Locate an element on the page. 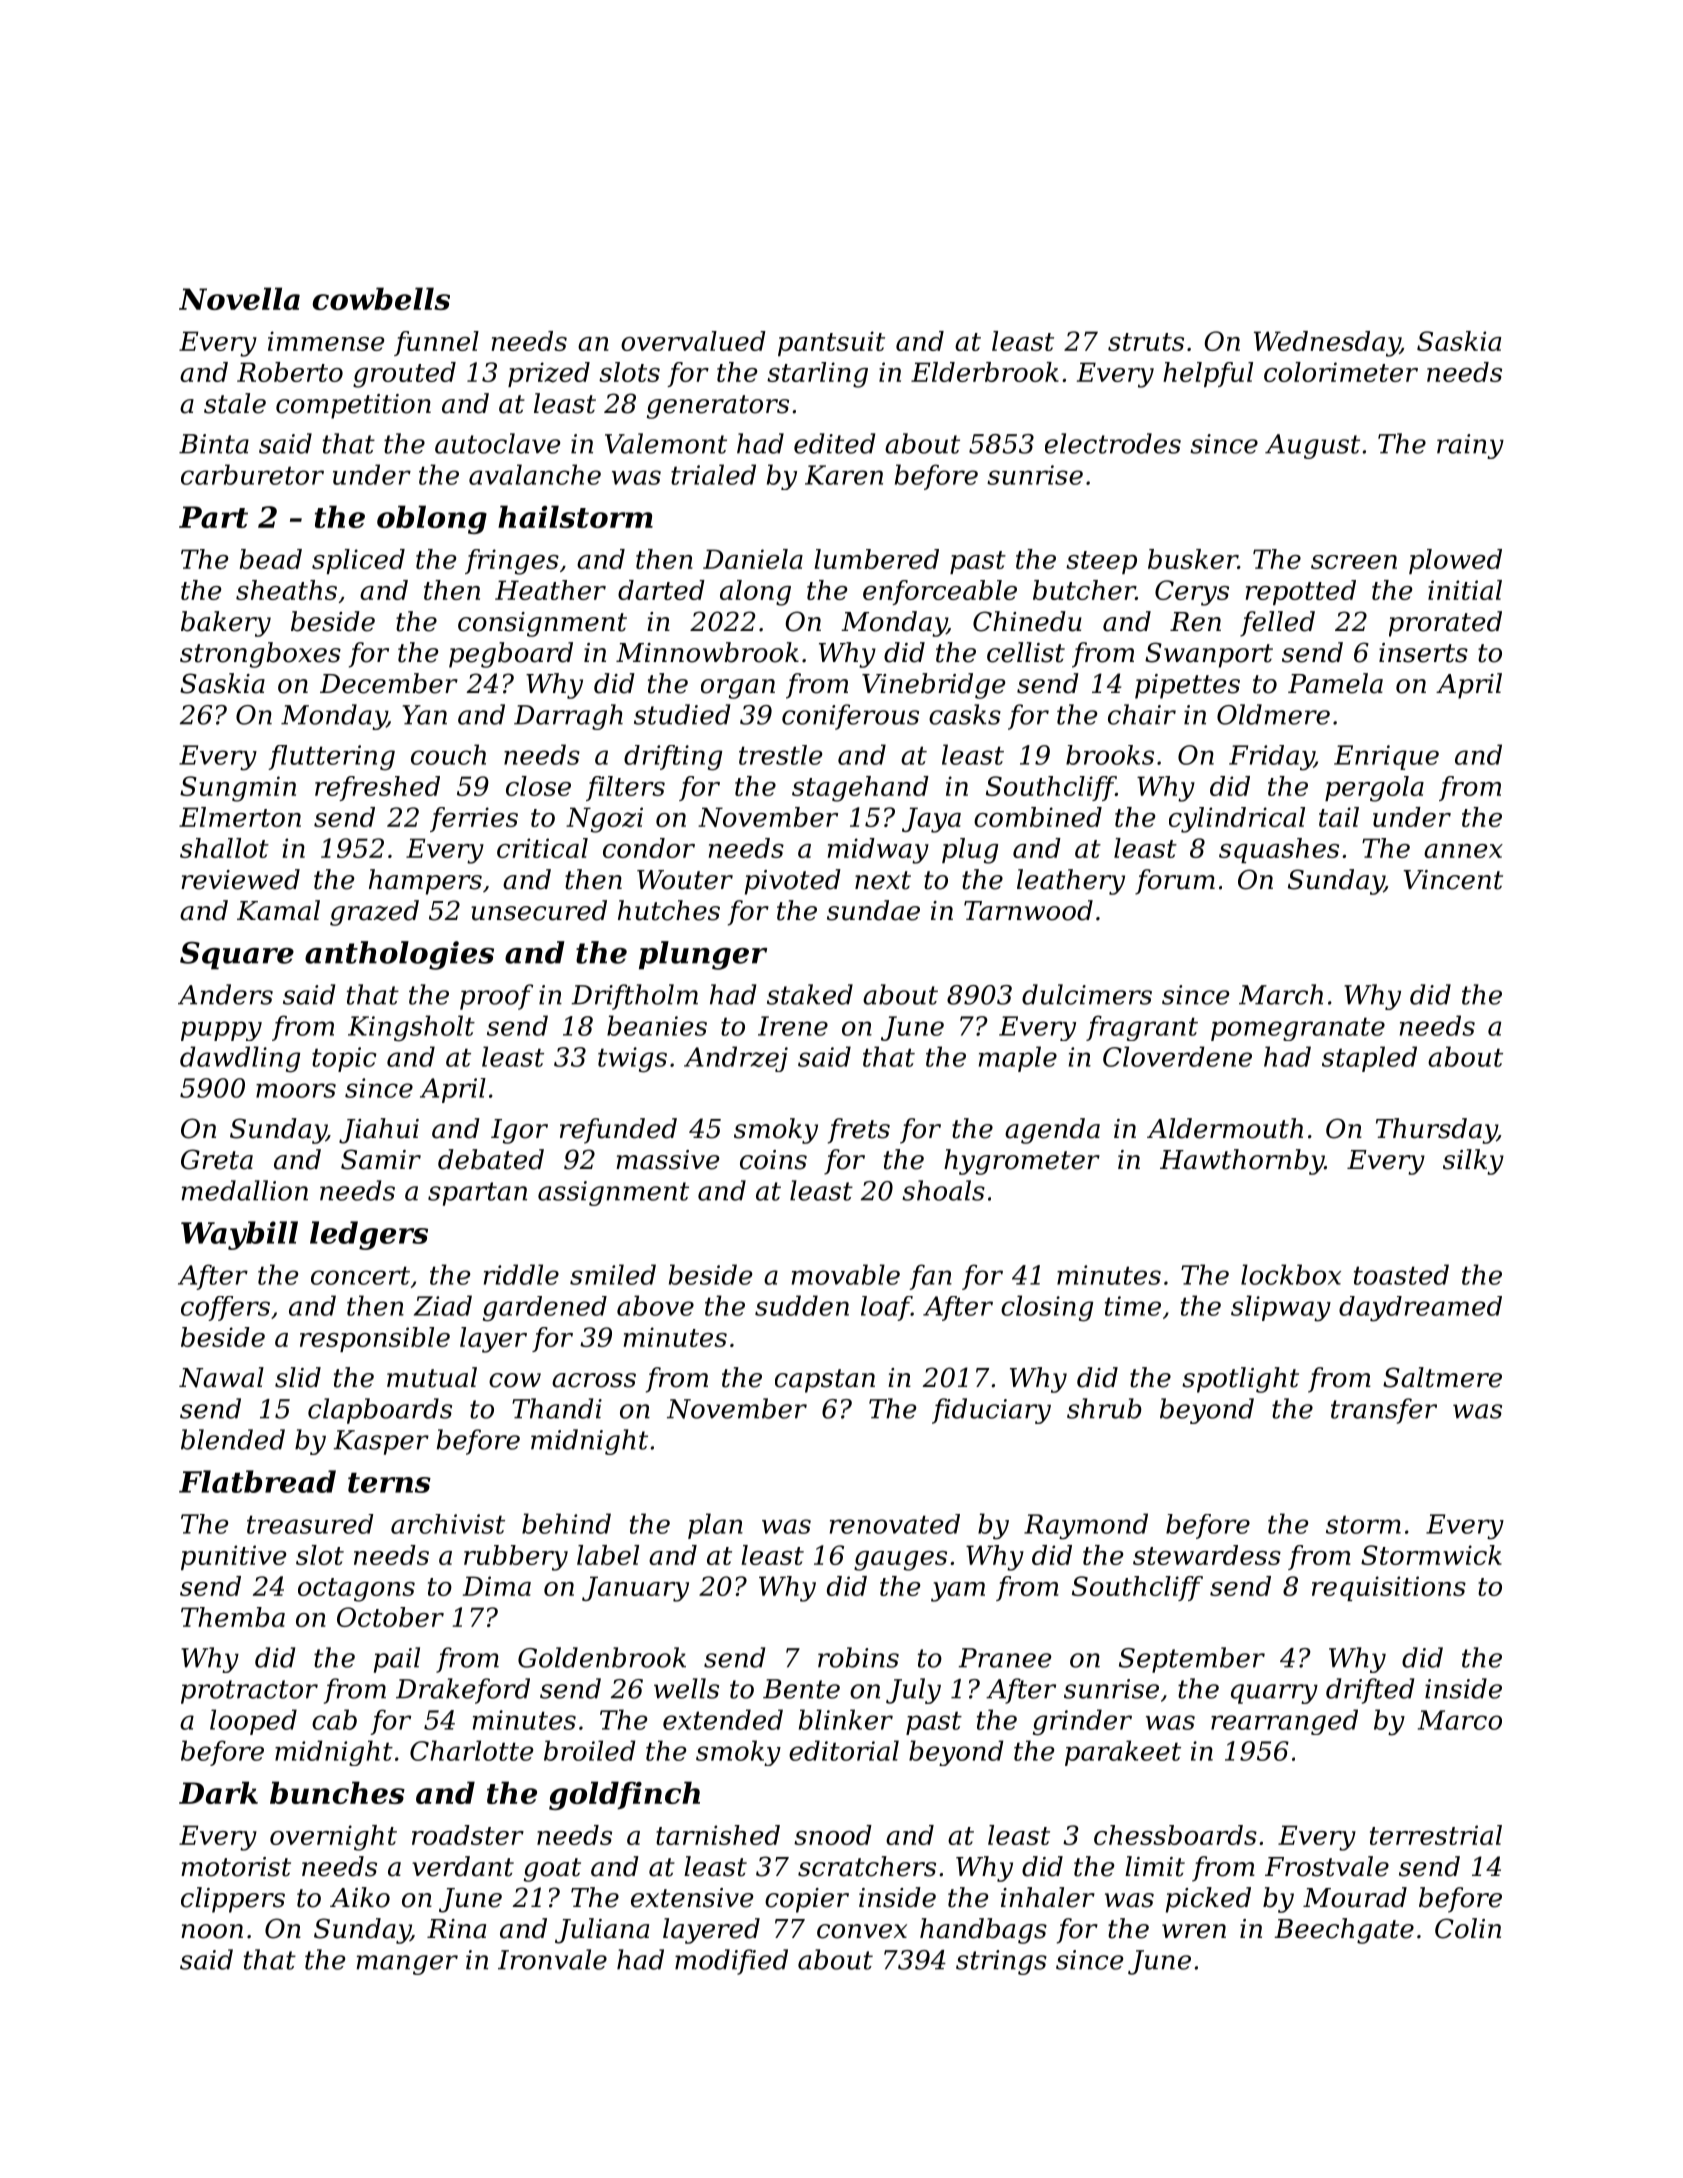  Binta is located at coordinates (214, 444).
